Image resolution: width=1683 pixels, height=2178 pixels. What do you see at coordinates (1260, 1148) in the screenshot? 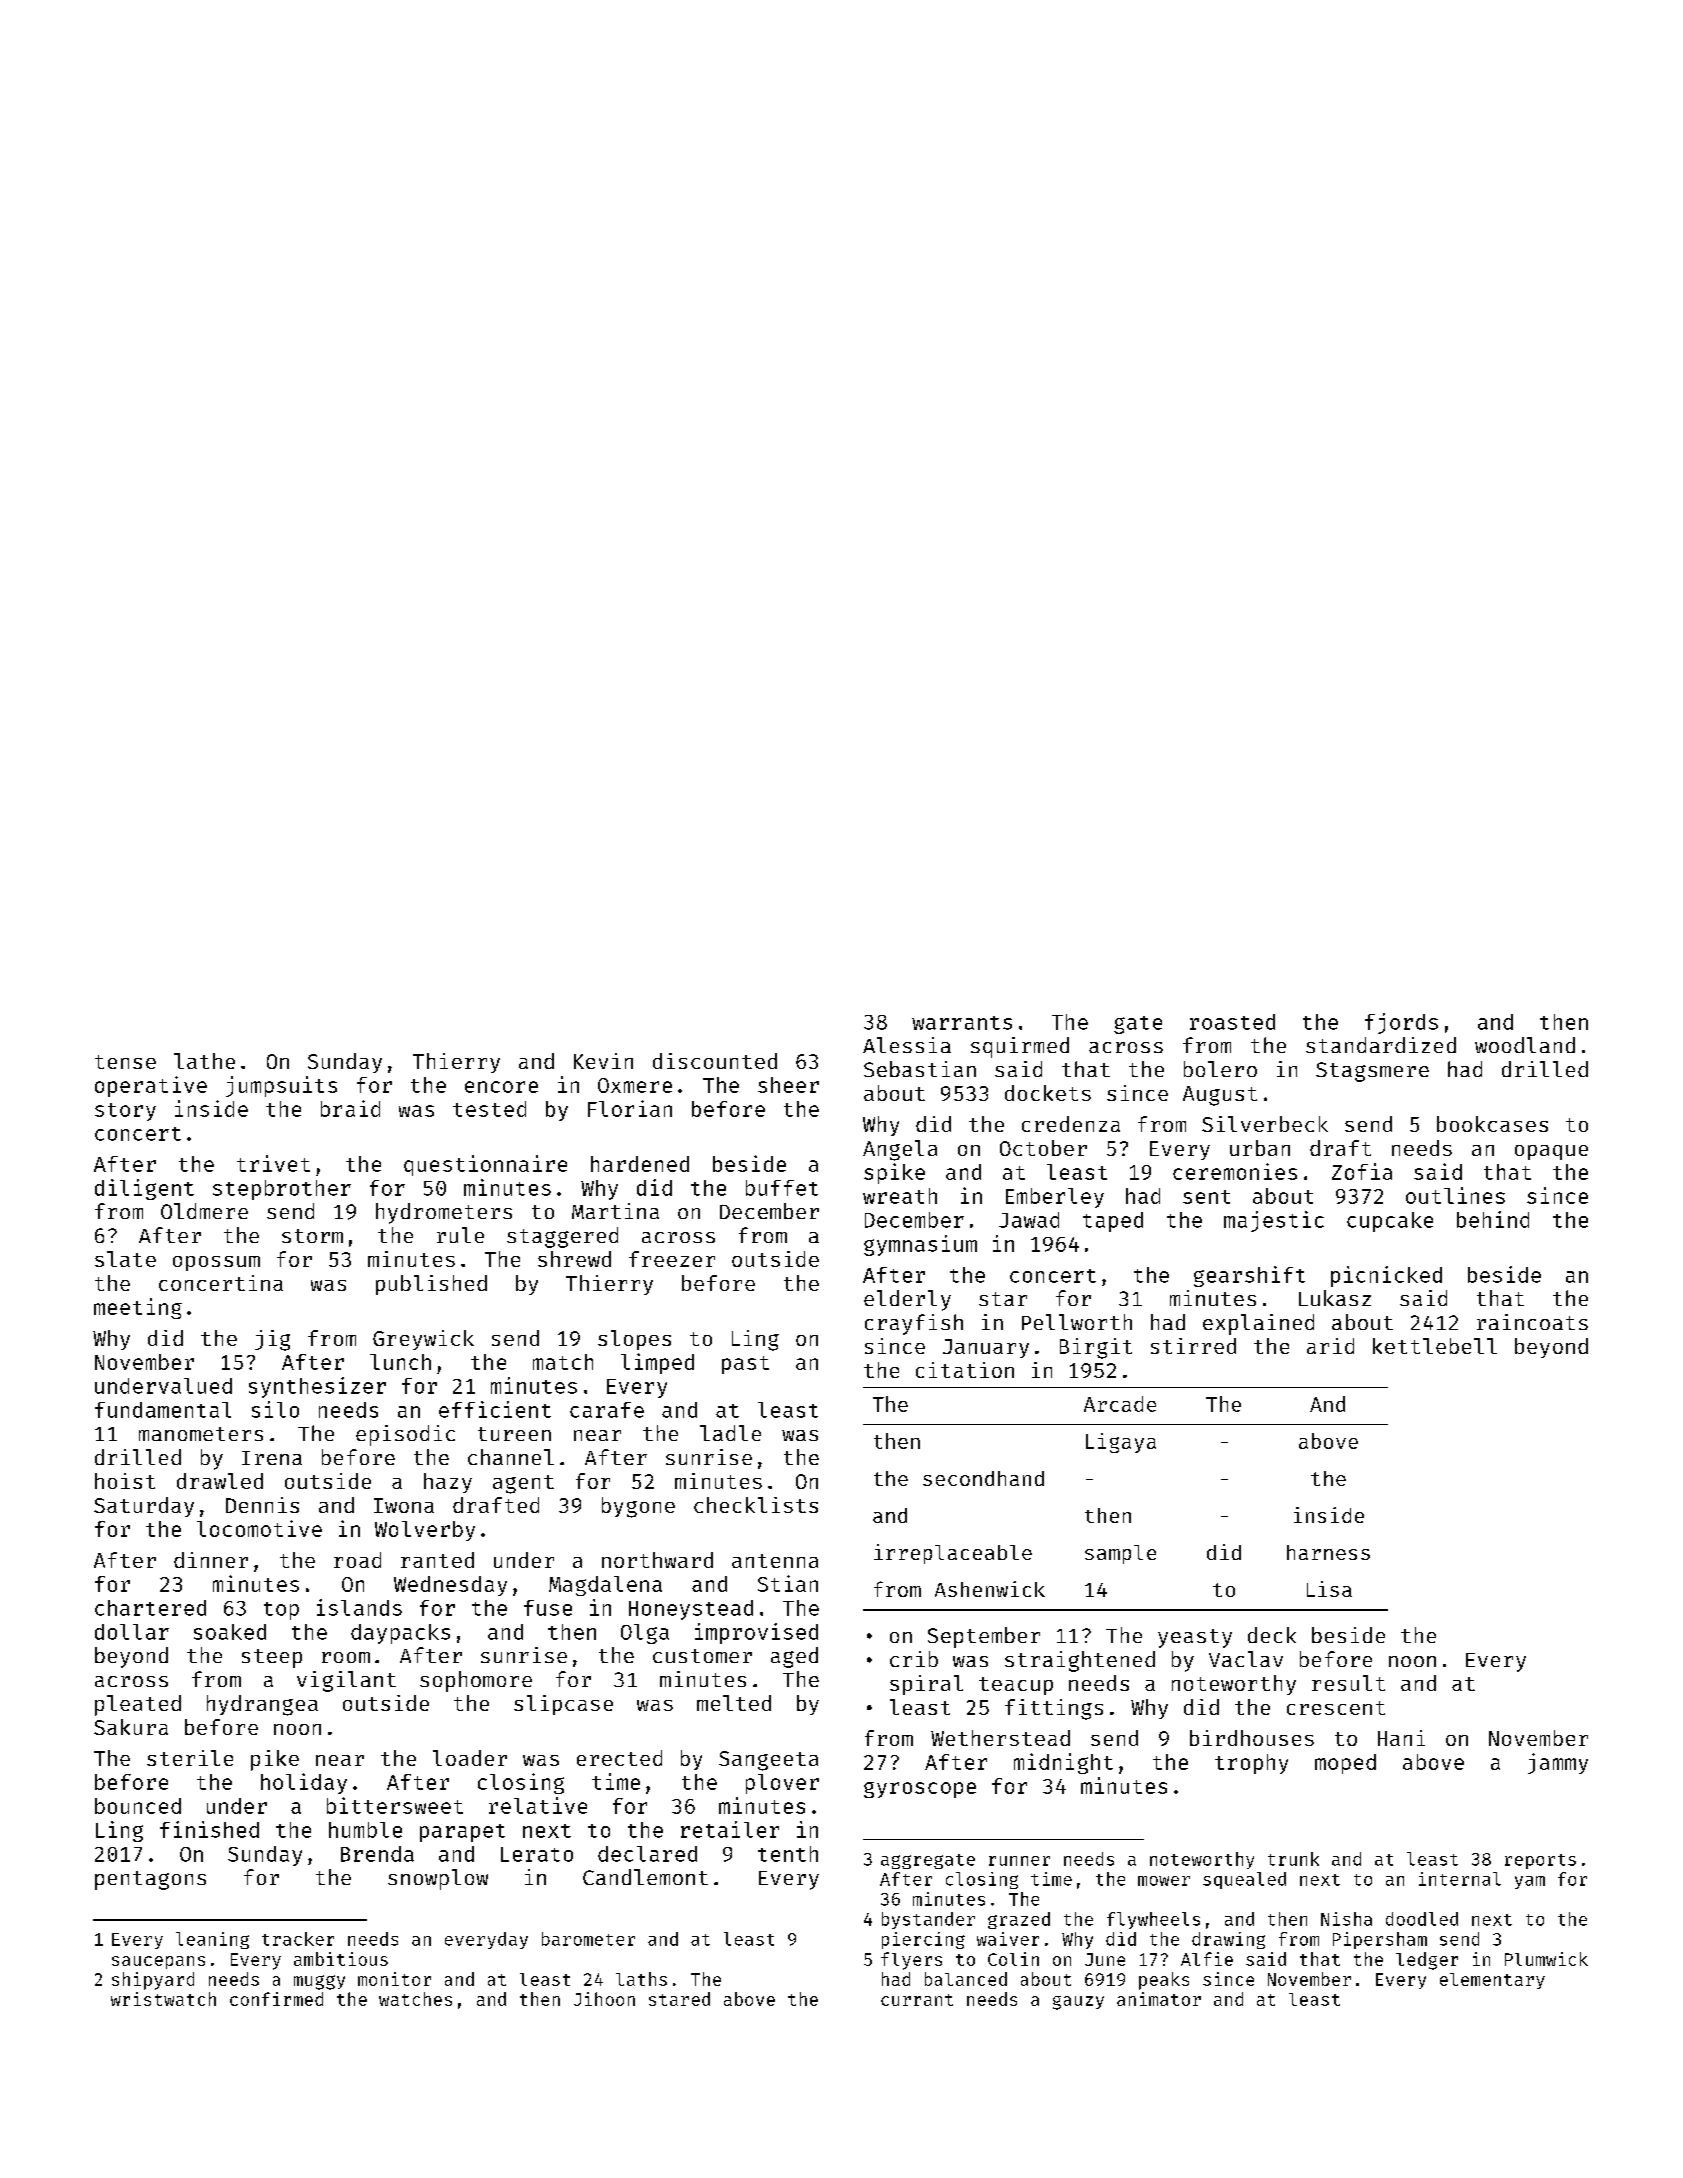
I see `urban` at bounding box center [1260, 1148].
